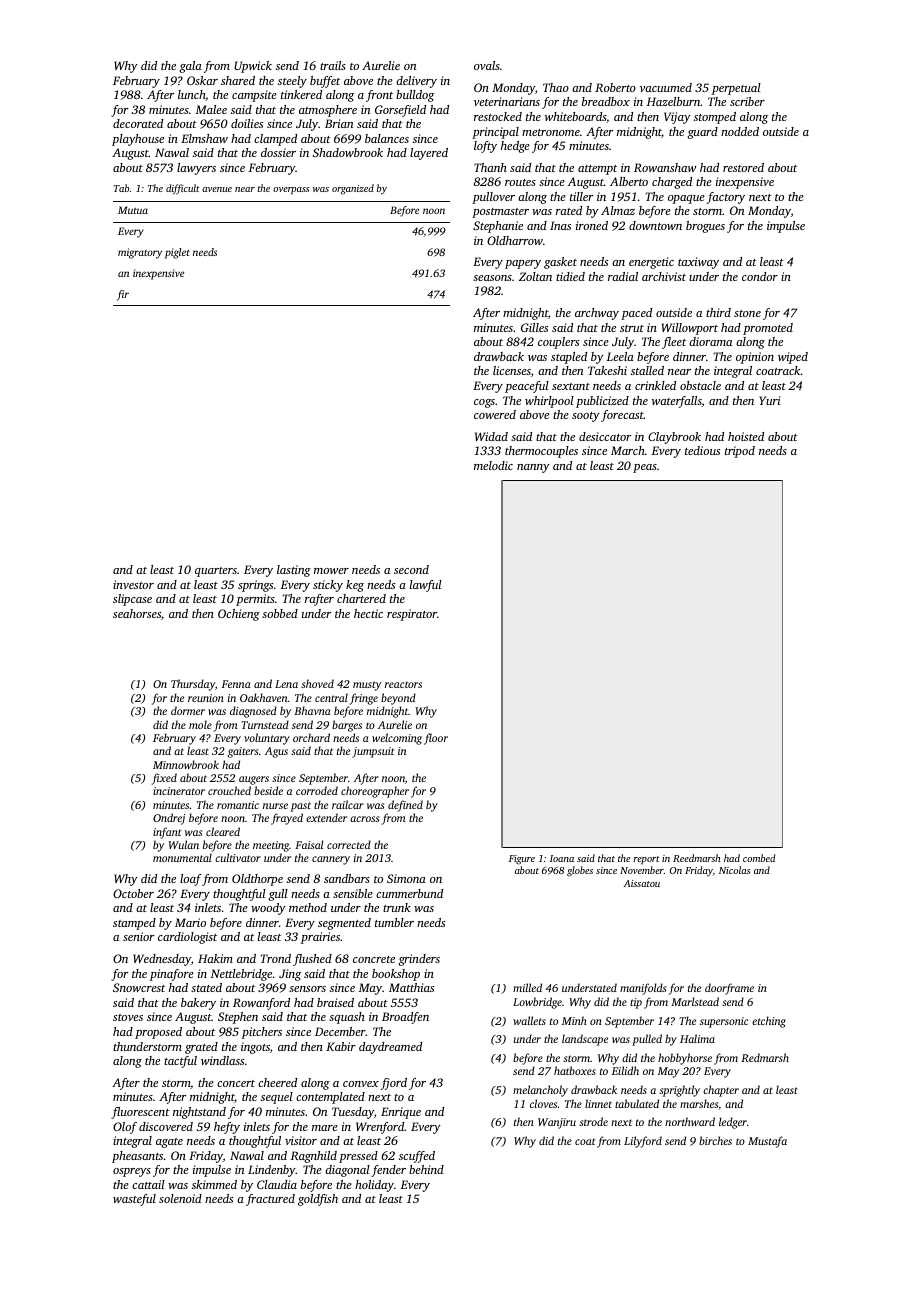 This document has width=924, height=1308. Describe the element at coordinates (217, 189) in the document. I see `avenue` at that location.
